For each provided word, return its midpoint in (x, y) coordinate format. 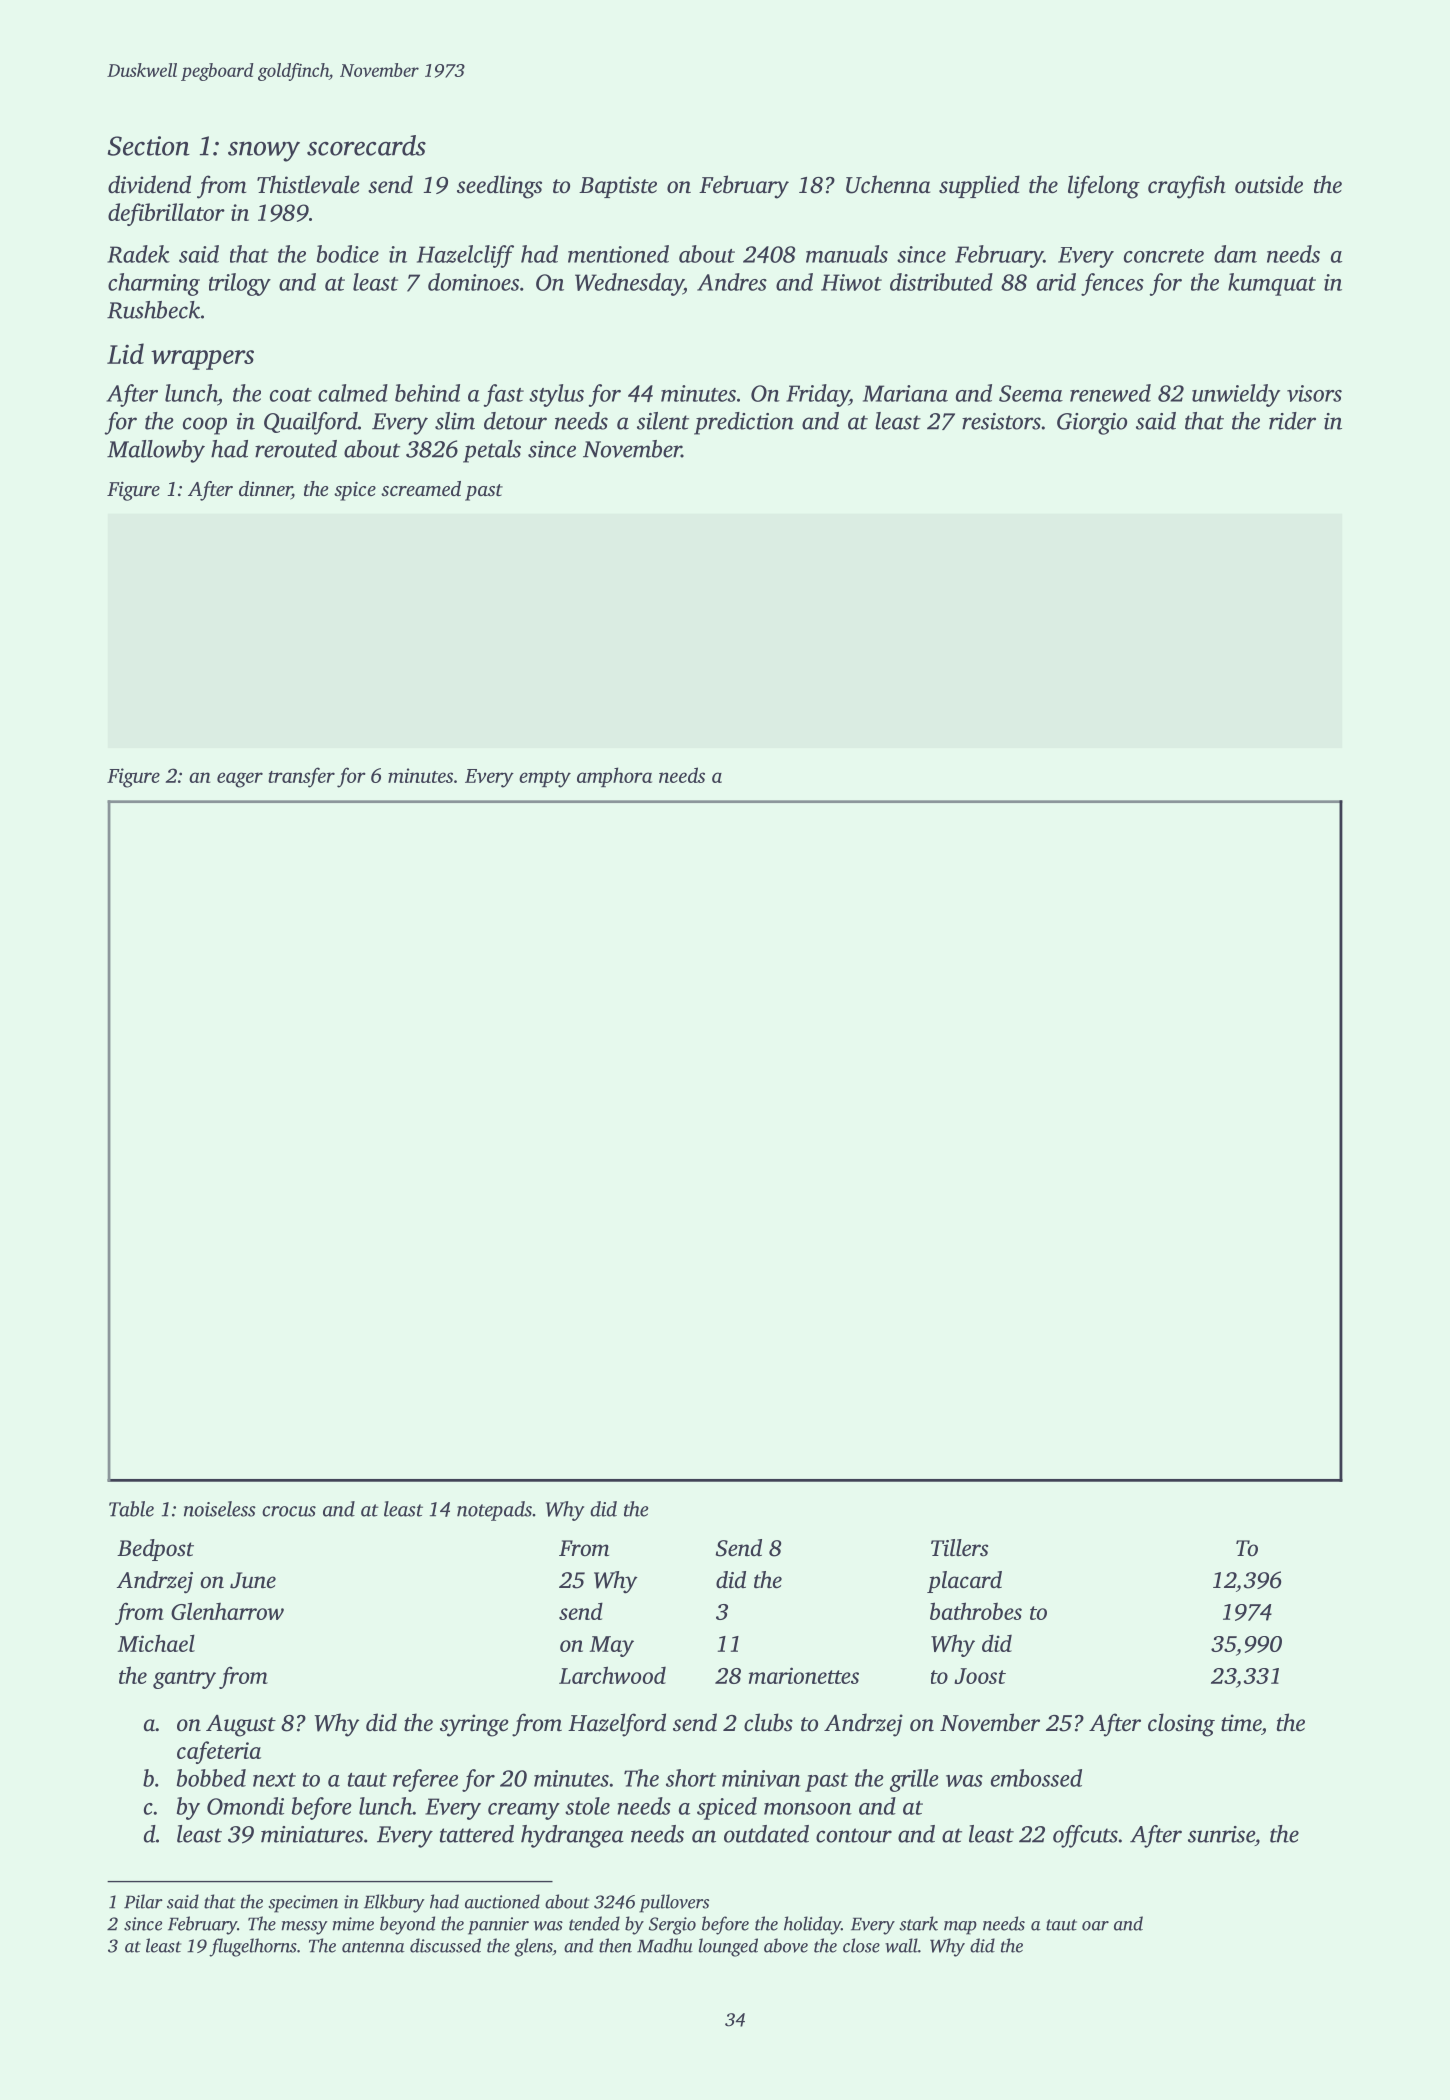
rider (1292, 421)
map (960, 1928)
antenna (373, 1947)
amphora (614, 777)
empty (545, 779)
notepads (494, 1511)
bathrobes (976, 1611)
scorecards (366, 145)
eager (240, 780)
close (861, 1945)
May (611, 1646)
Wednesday (629, 284)
